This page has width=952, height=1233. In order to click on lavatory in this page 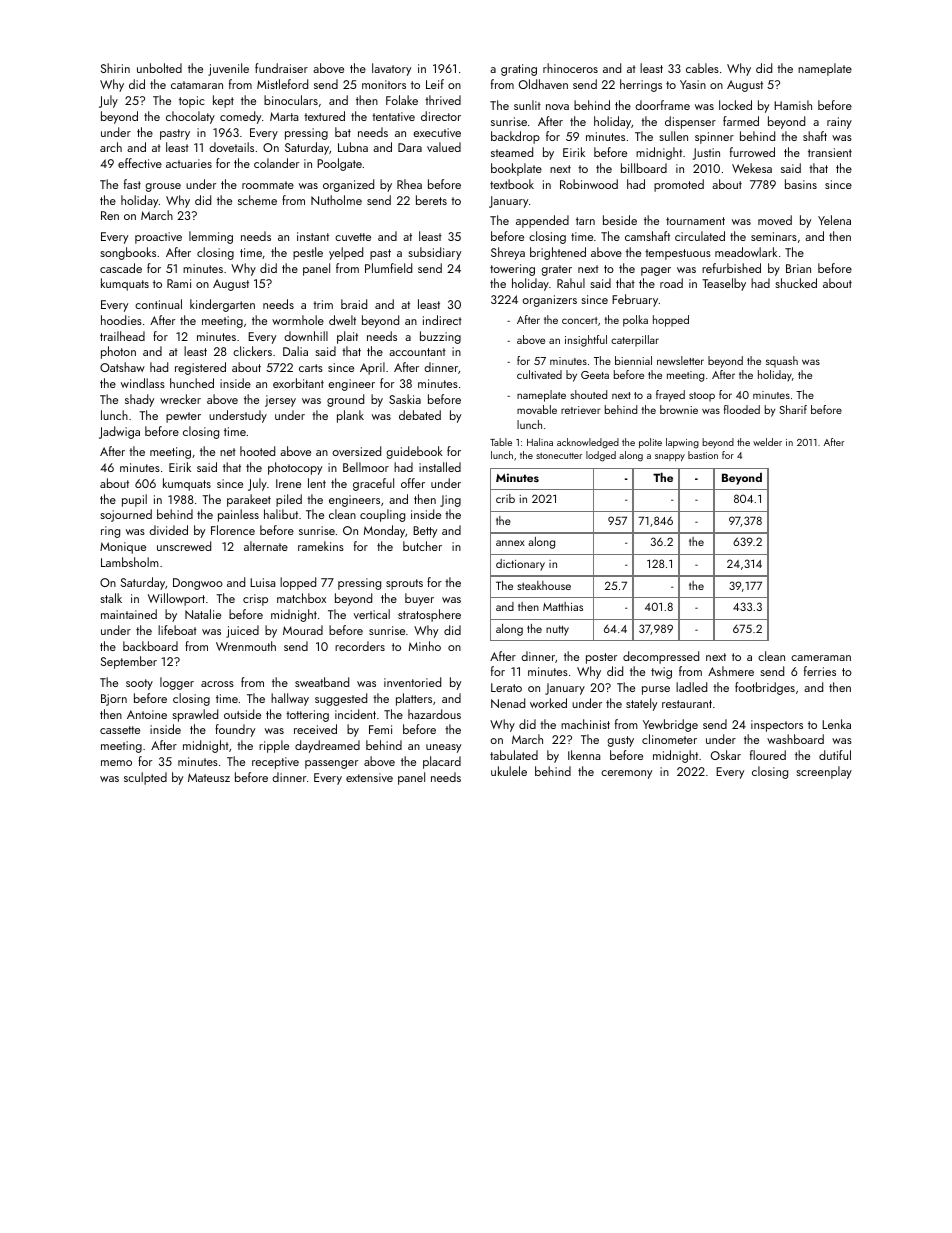, I will do `click(391, 69)`.
